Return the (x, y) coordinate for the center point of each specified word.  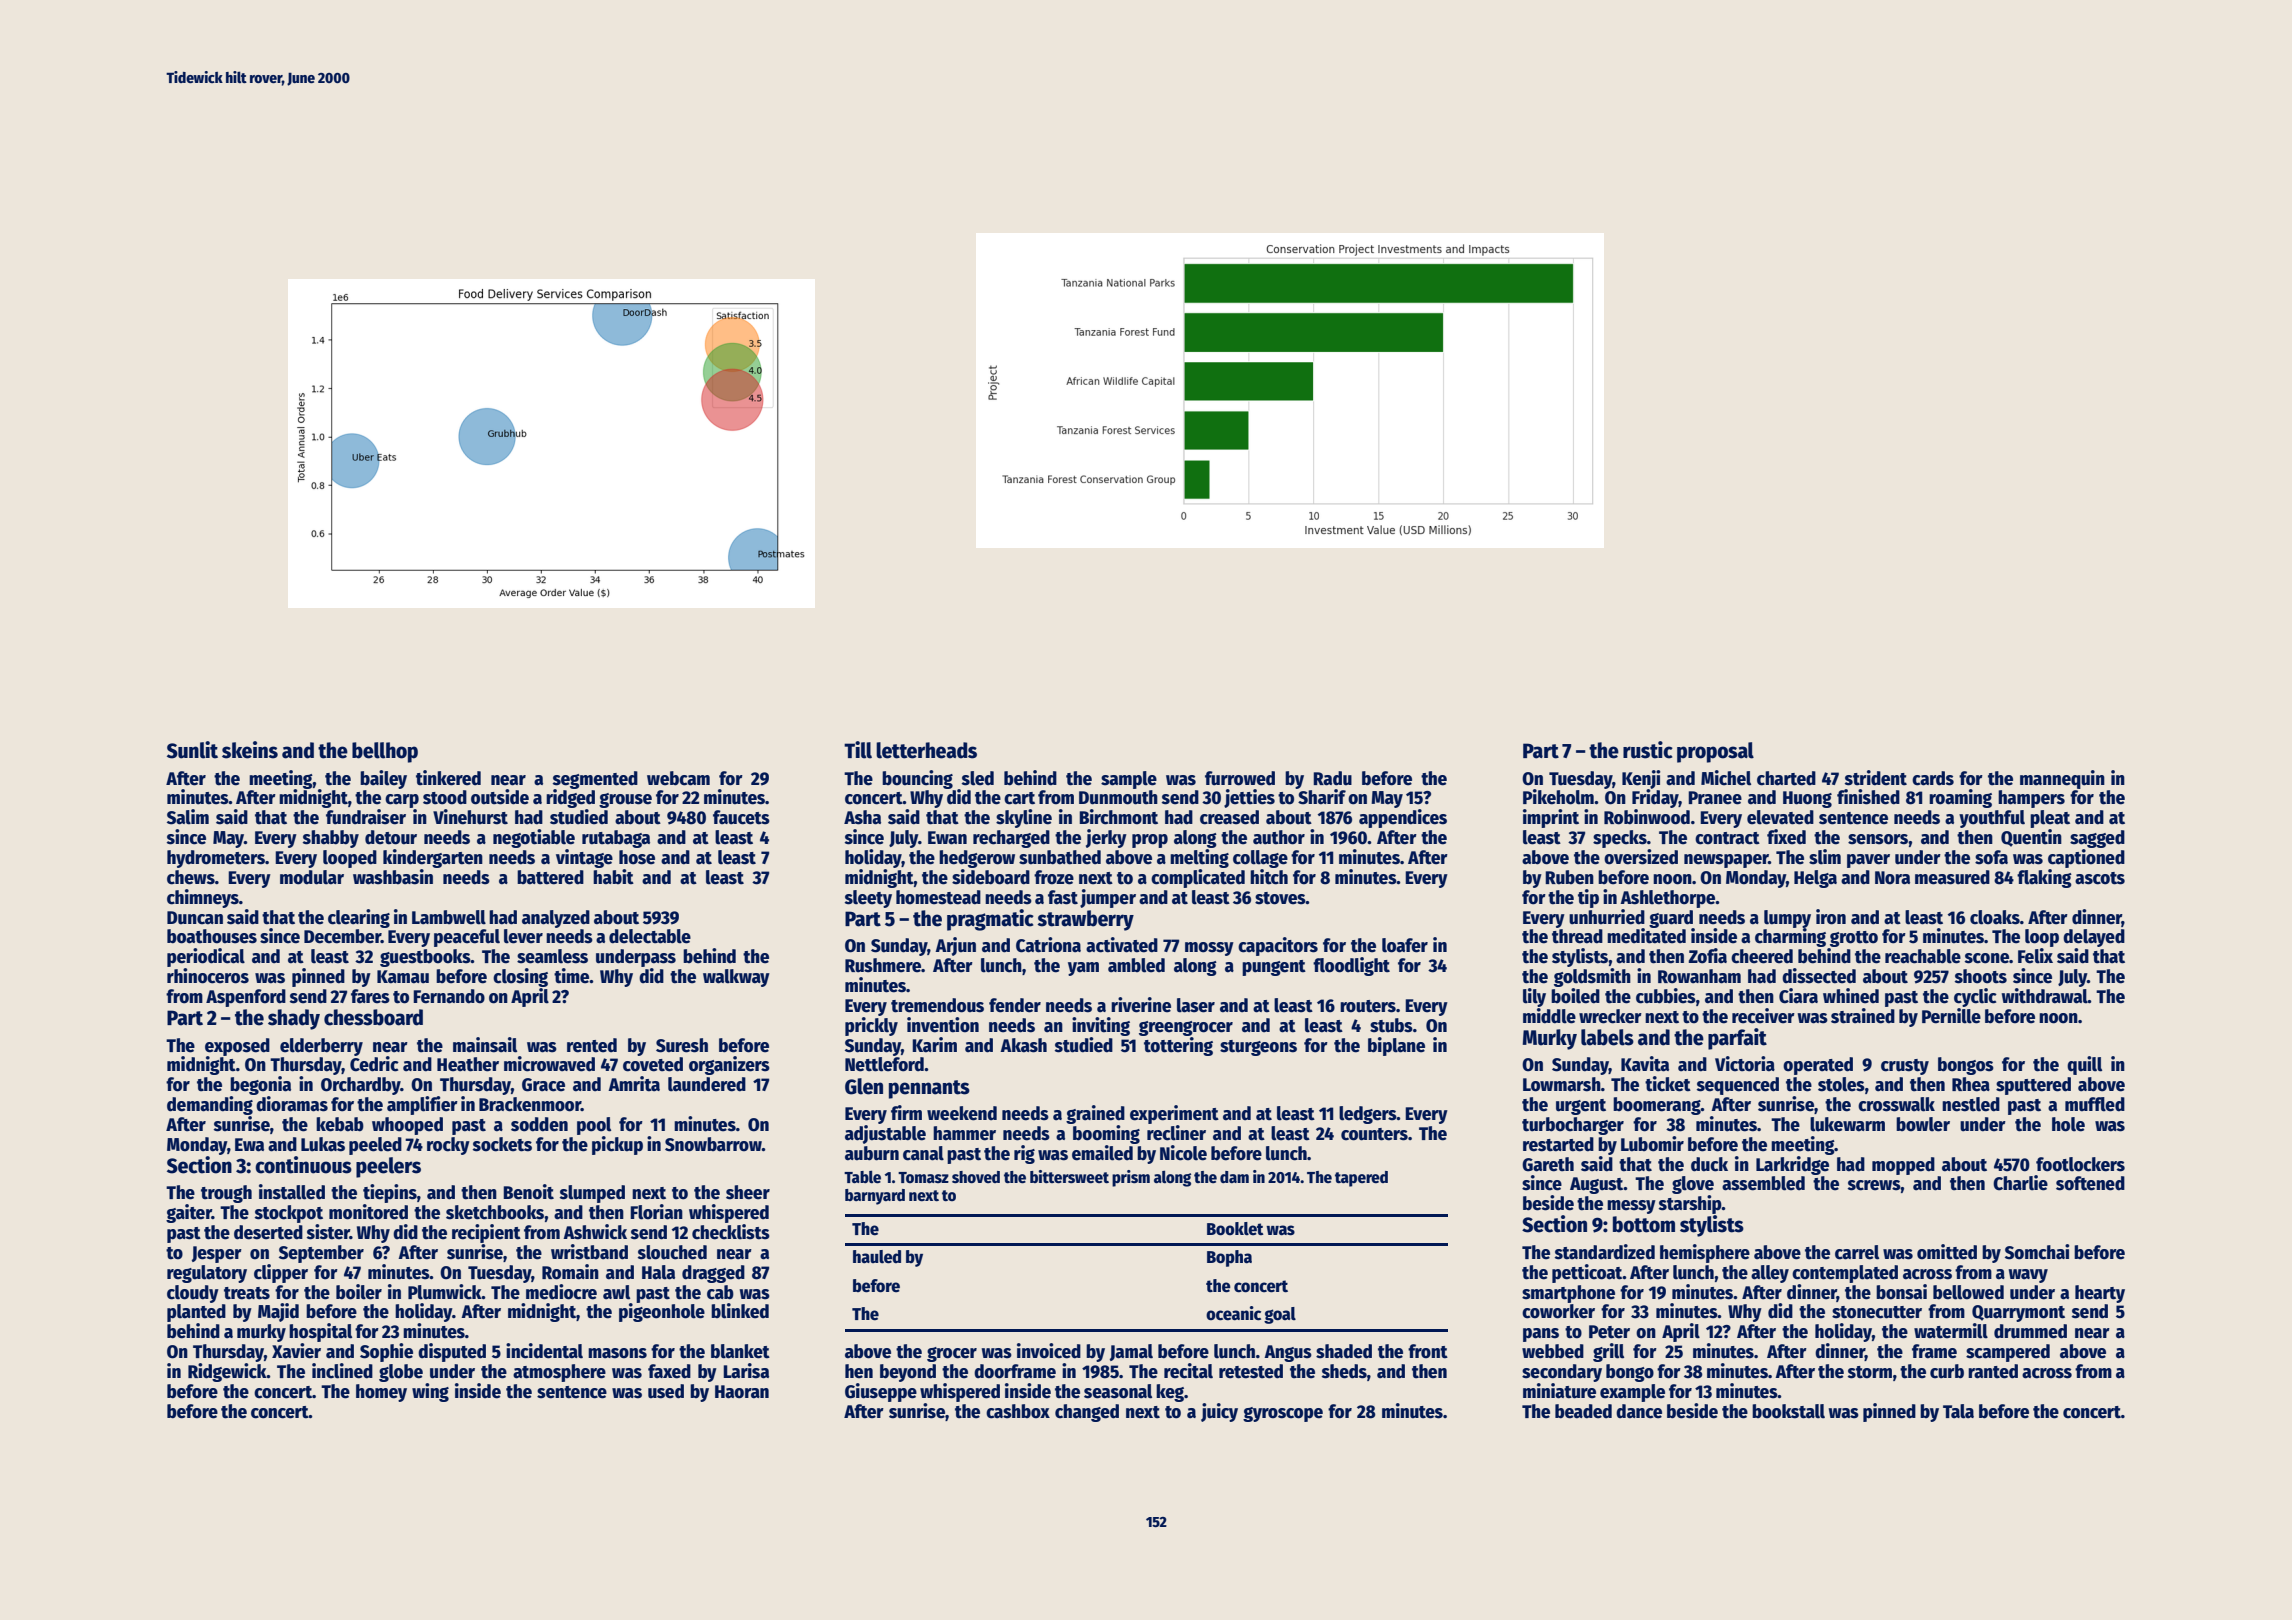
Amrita (634, 1084)
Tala (1958, 1411)
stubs (1391, 1025)
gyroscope (1283, 1414)
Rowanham (1699, 976)
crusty (1905, 1067)
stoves (1280, 898)
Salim (188, 817)
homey (381, 1393)
